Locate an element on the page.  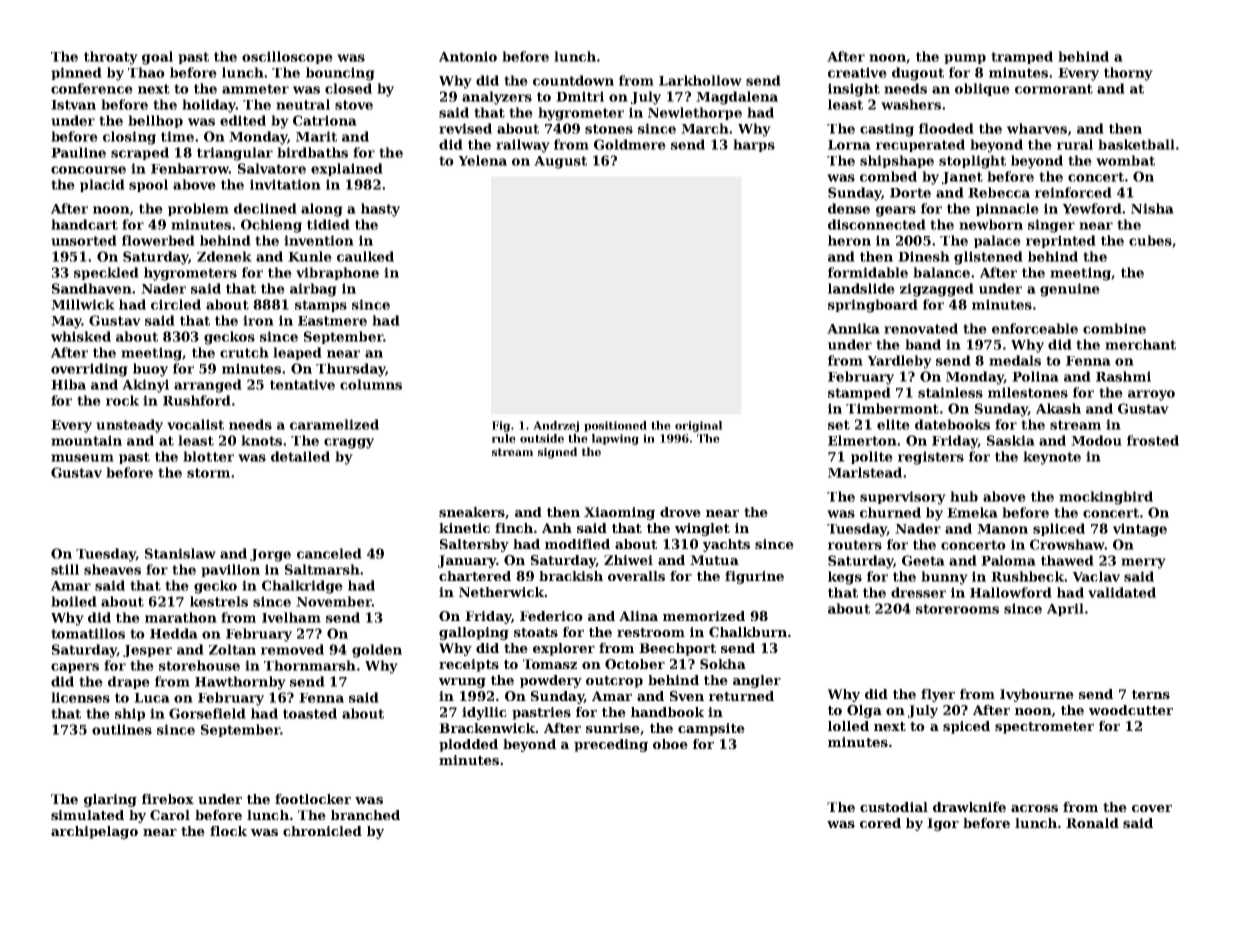
receipts is located at coordinates (469, 665).
